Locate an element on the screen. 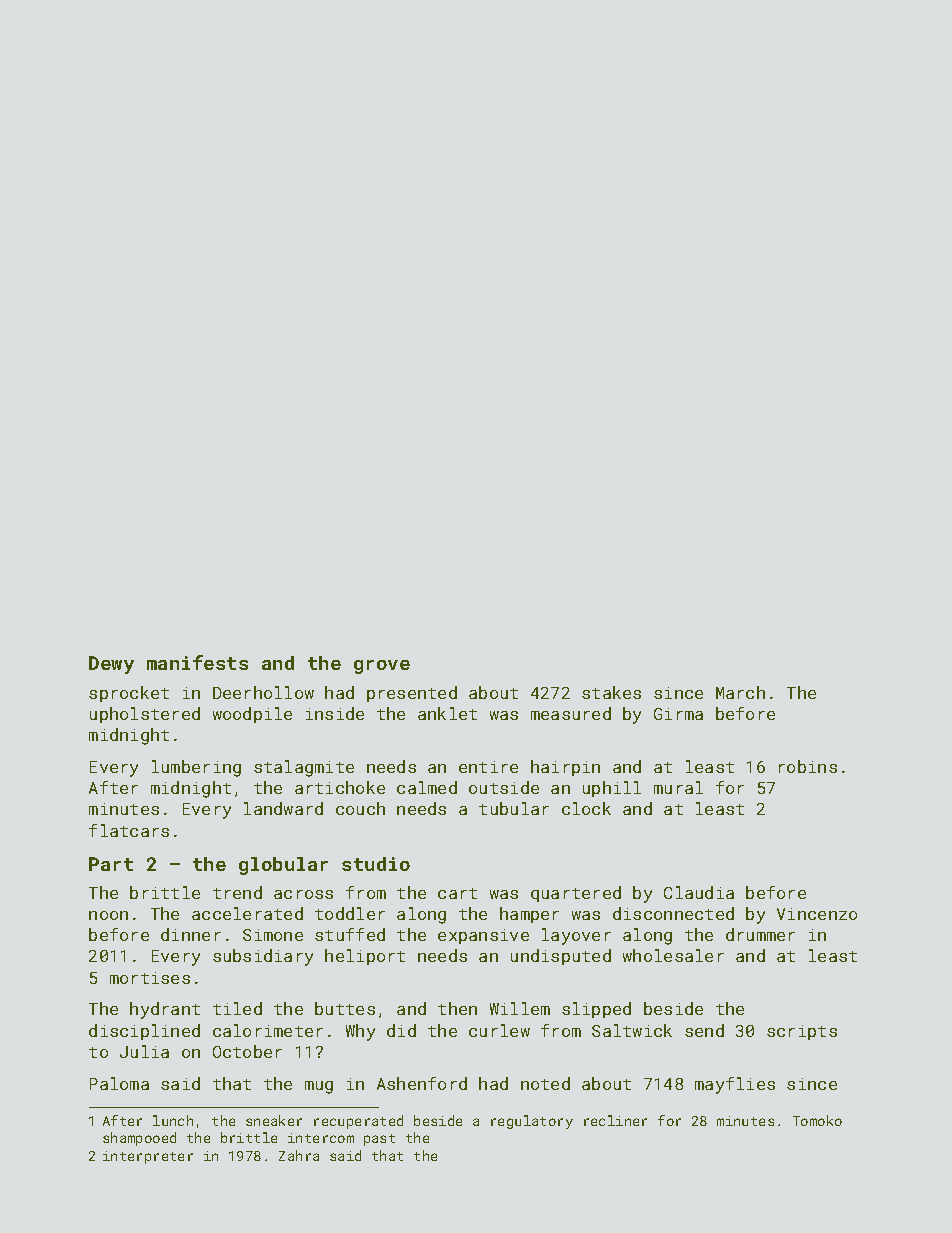 The image size is (952, 1233). Ashenford is located at coordinates (422, 1083).
